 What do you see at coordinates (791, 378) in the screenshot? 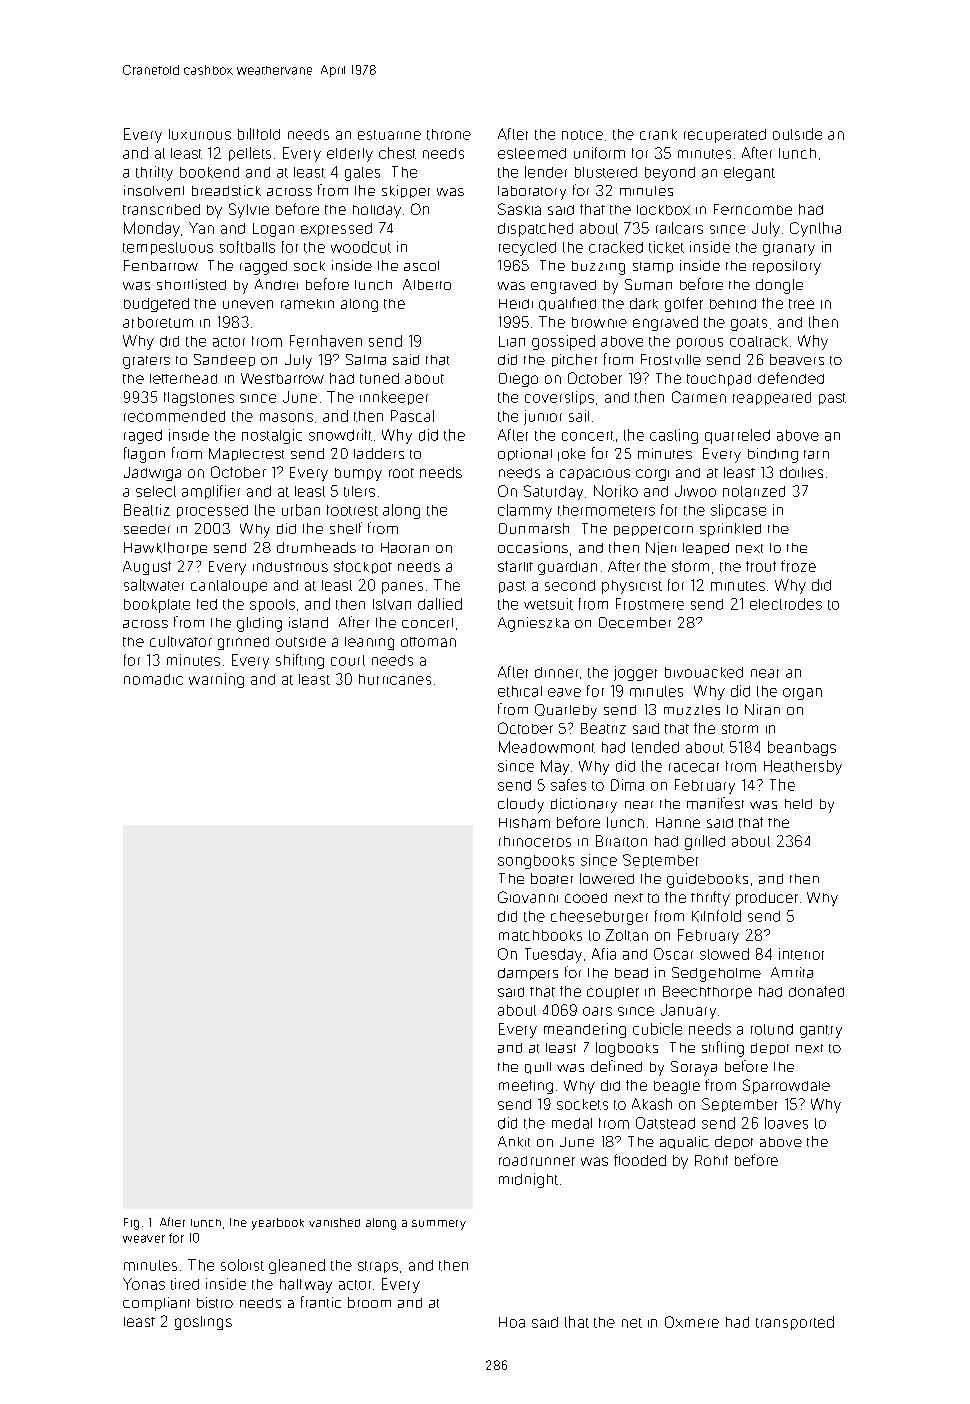
I see `defended` at bounding box center [791, 378].
